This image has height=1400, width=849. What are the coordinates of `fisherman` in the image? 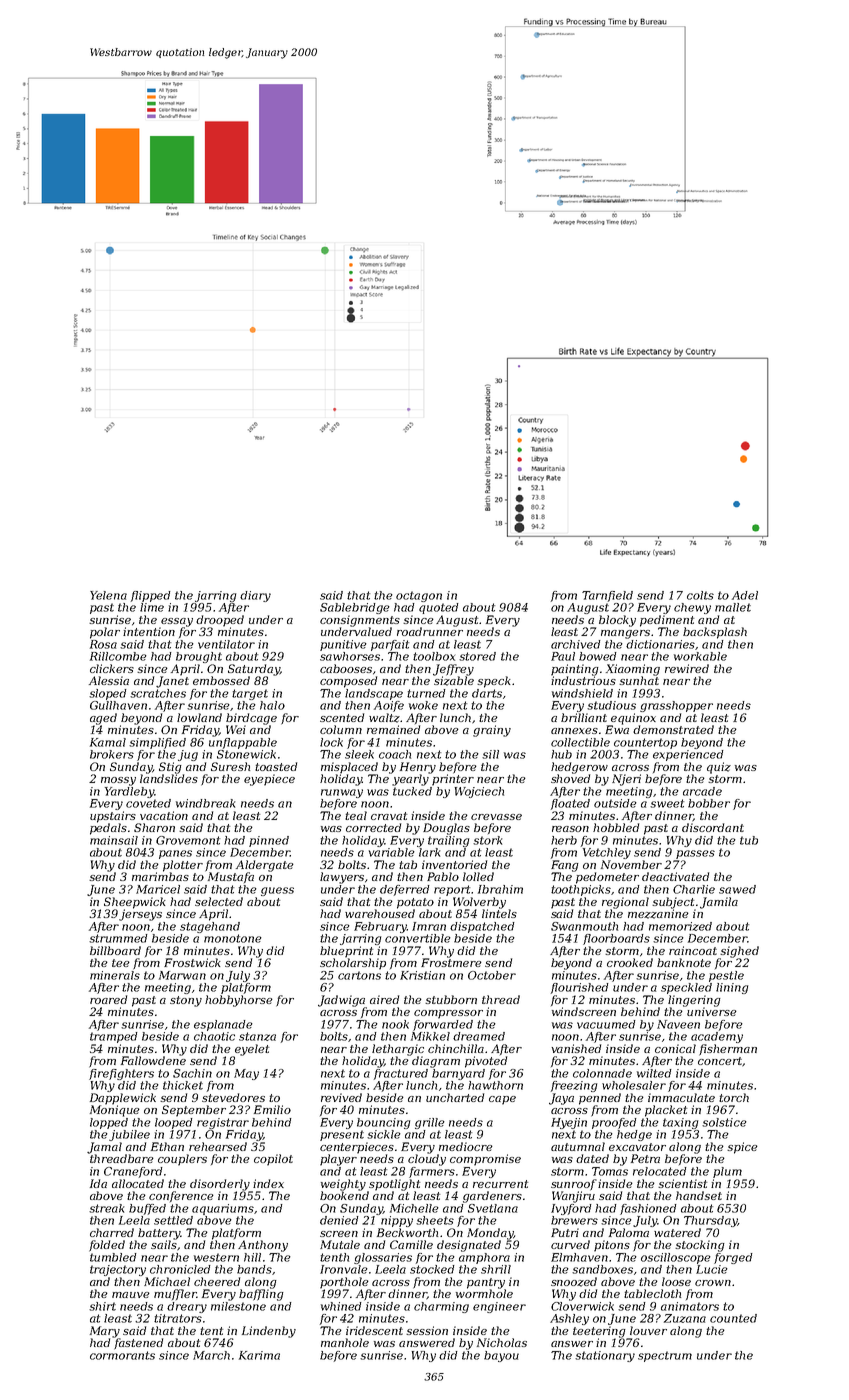 It's located at (728, 1050).
